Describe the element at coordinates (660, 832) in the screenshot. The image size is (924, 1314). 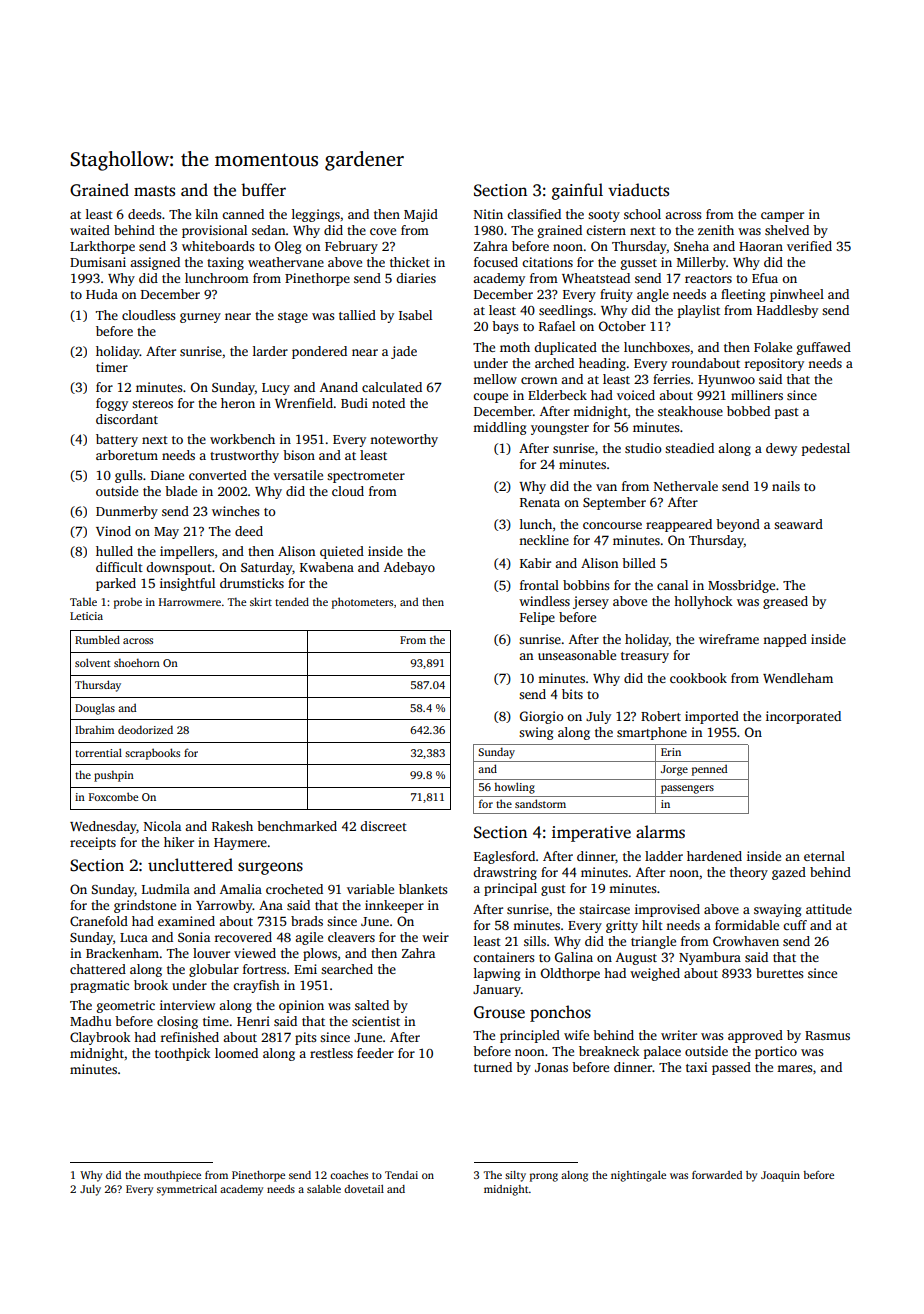
I see `alarms` at that location.
